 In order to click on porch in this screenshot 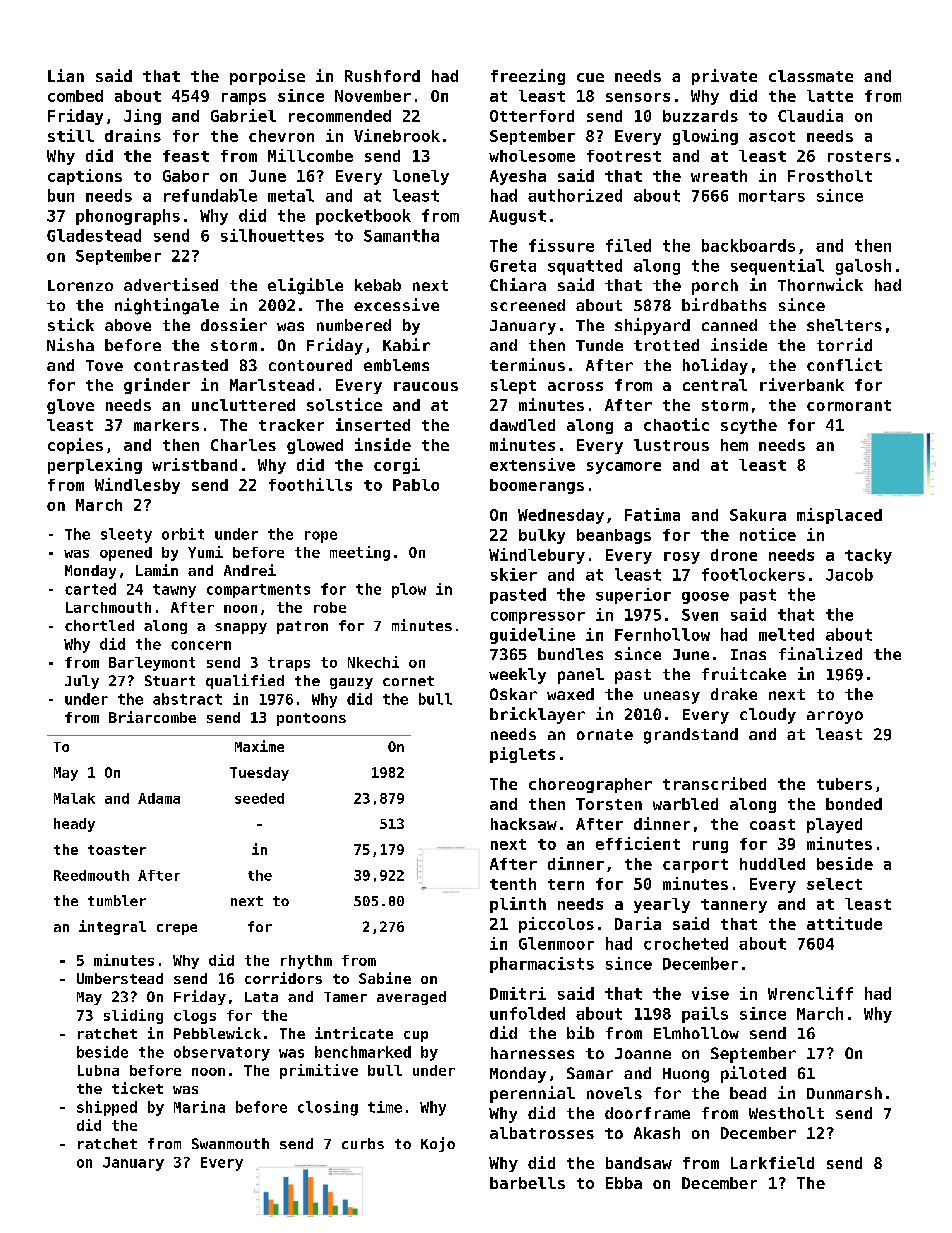, I will do `click(715, 287)`.
